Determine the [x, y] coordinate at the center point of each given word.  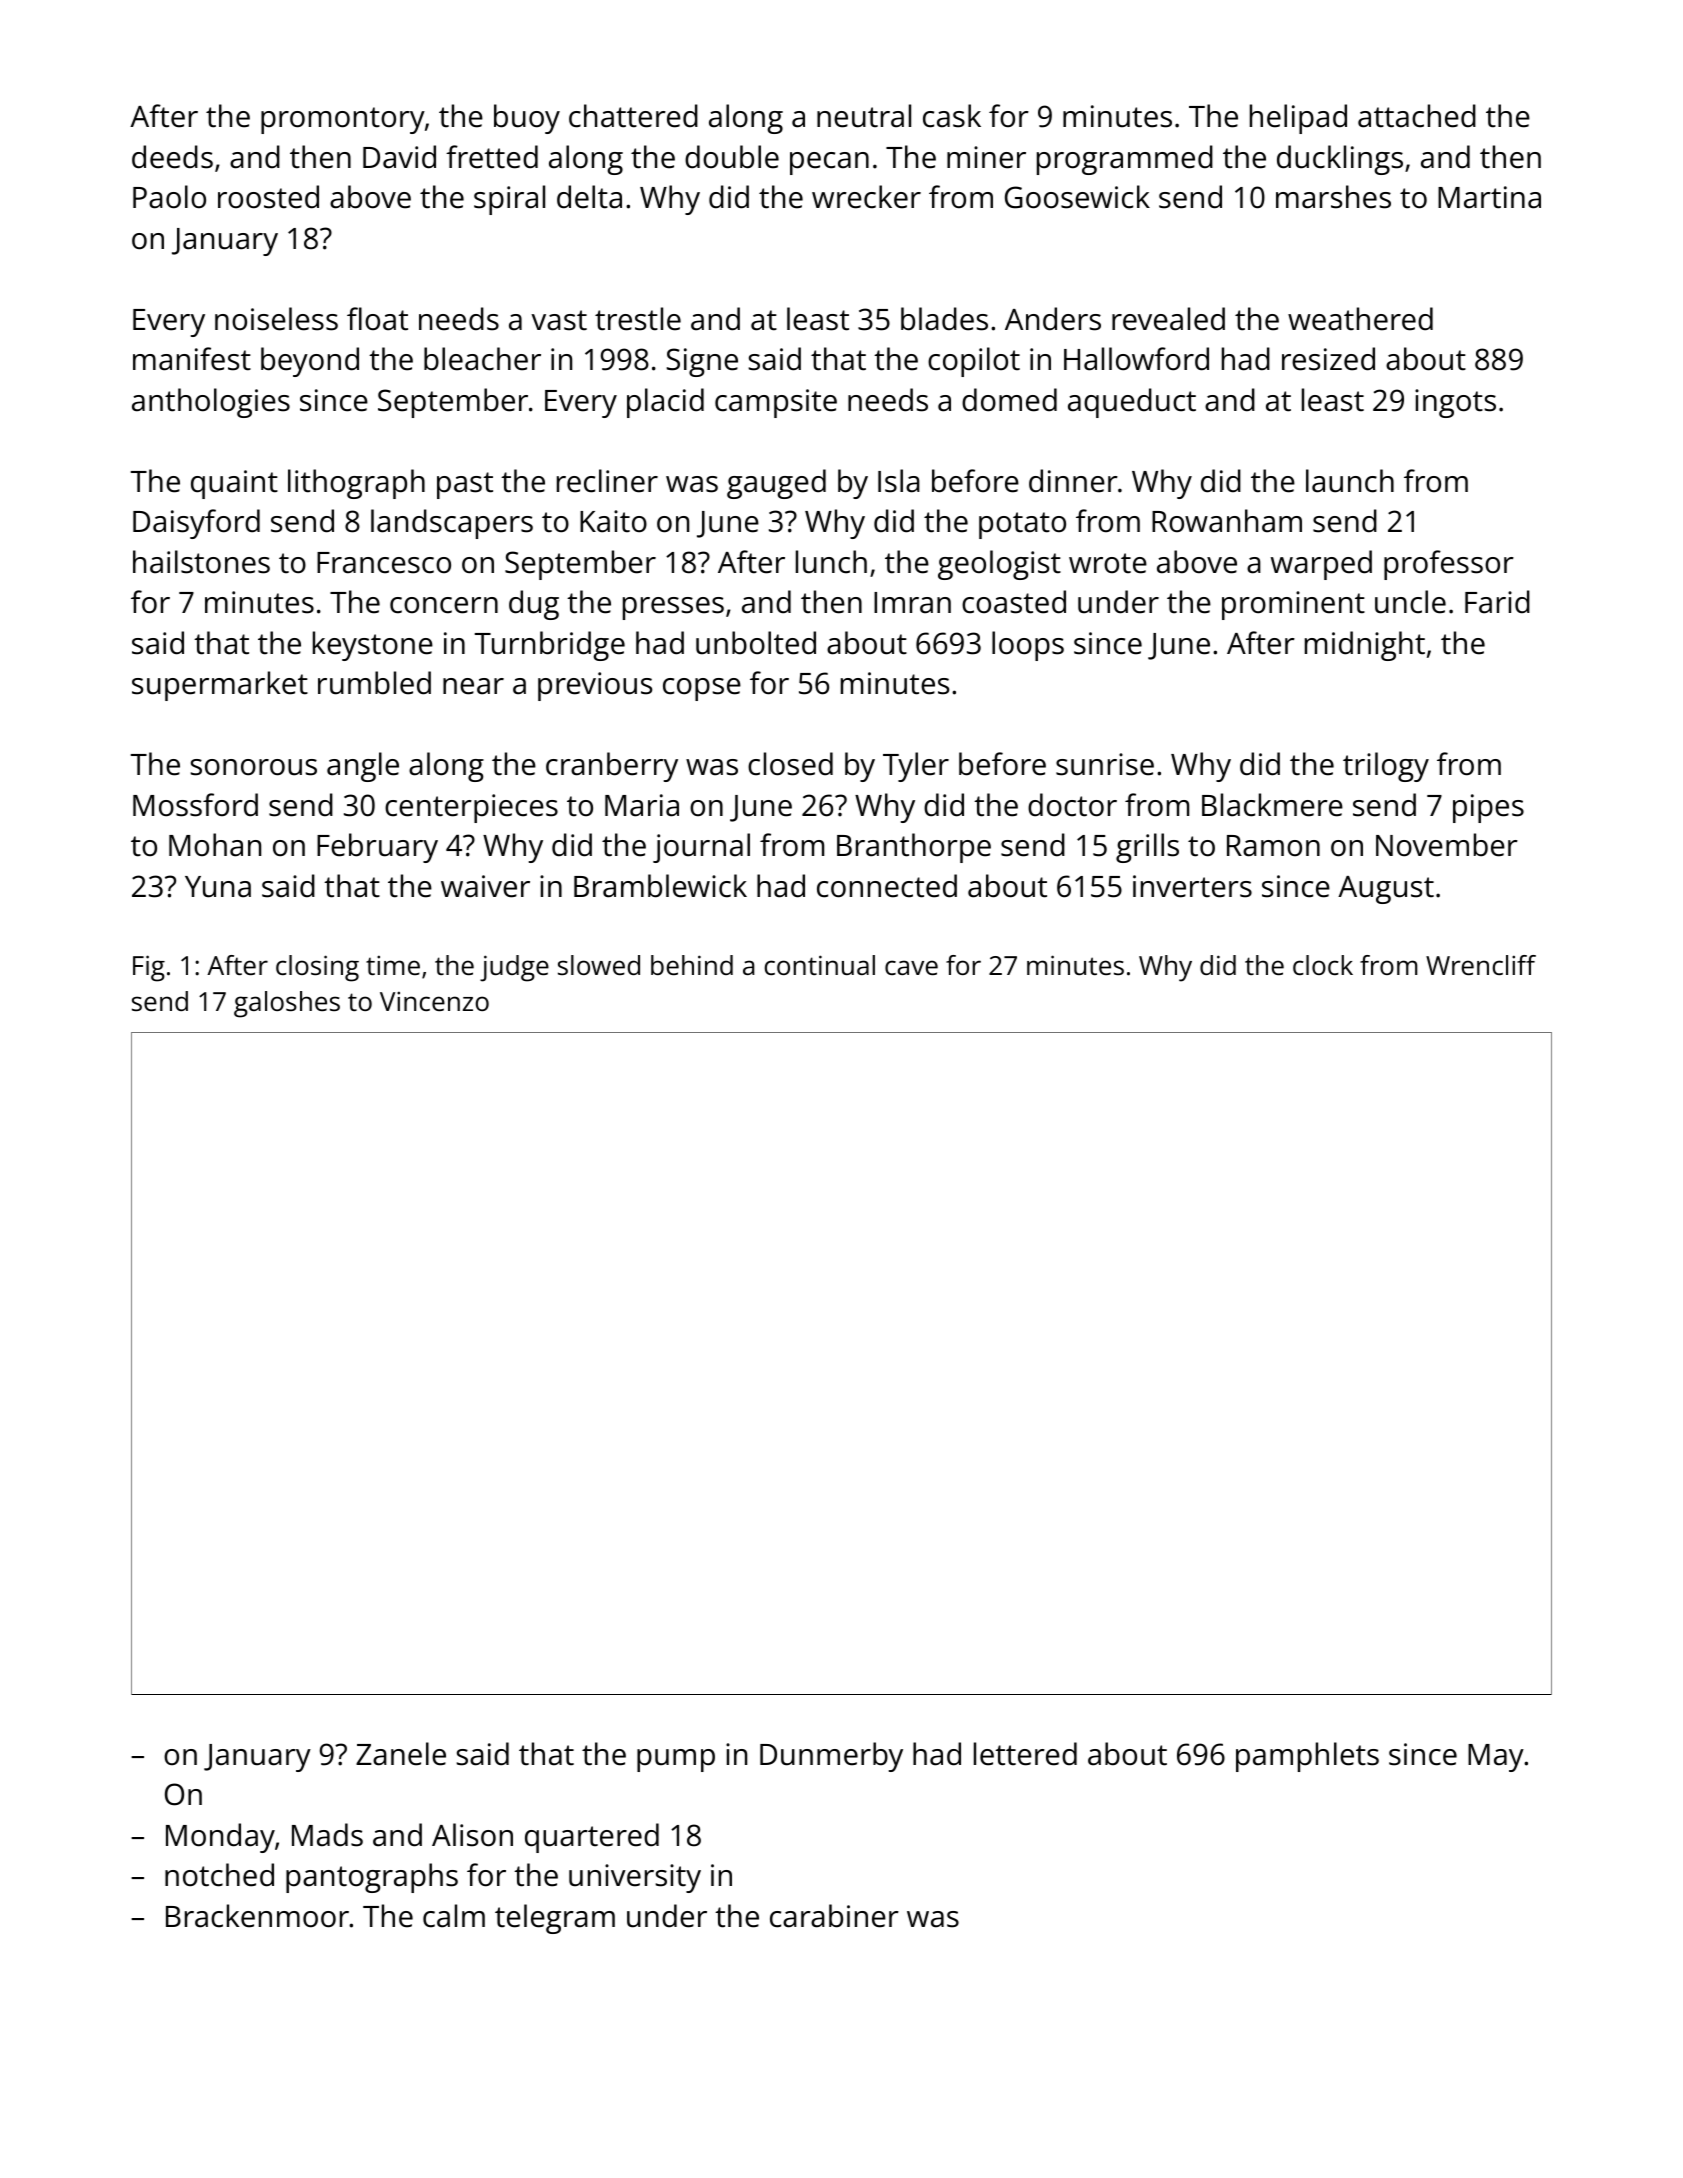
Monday [220, 1838]
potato [1022, 525]
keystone [373, 646]
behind [692, 965]
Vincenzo [434, 1001]
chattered [633, 116]
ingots [1455, 403]
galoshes [287, 1004]
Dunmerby [831, 1757]
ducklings [1340, 160]
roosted [268, 197]
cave [911, 967]
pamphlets [1307, 1757]
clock [1323, 965]
